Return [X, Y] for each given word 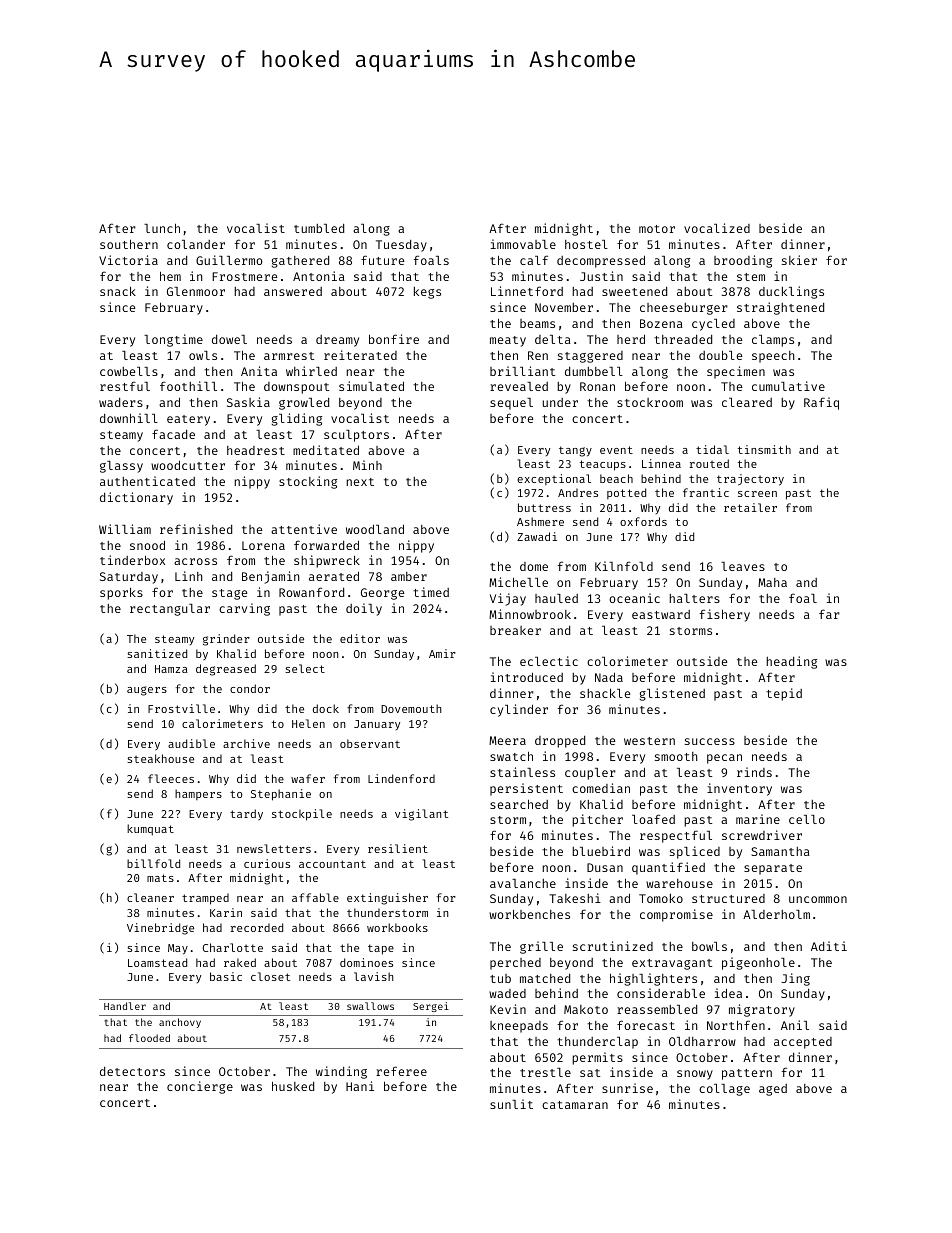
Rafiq [821, 403]
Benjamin [270, 577]
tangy [575, 451]
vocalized [717, 228]
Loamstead [157, 962]
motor [657, 229]
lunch [162, 228]
